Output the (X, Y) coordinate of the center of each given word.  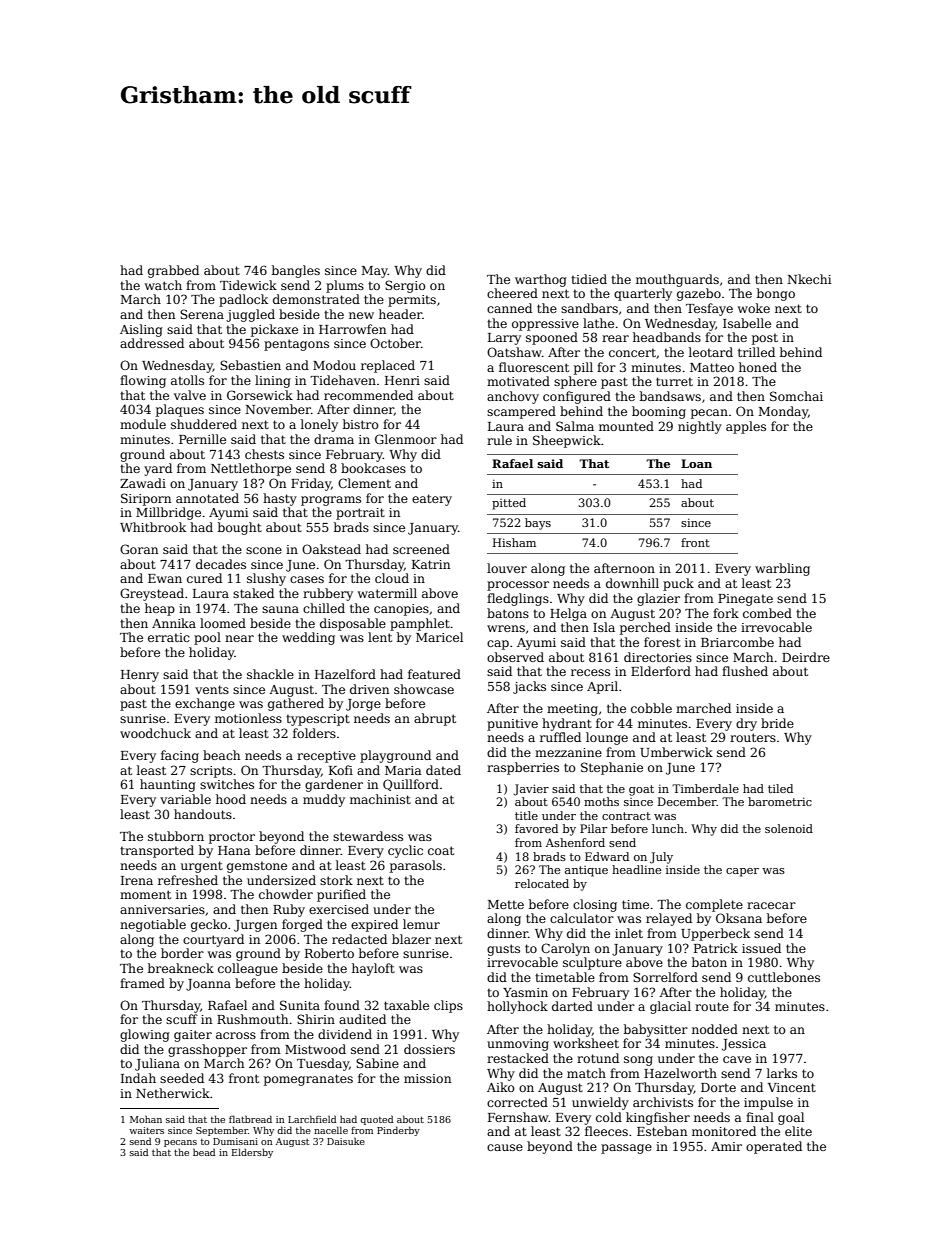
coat (441, 850)
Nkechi (809, 279)
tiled (780, 788)
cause (505, 1147)
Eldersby (252, 1153)
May (375, 272)
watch (163, 285)
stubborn (176, 836)
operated (774, 1147)
